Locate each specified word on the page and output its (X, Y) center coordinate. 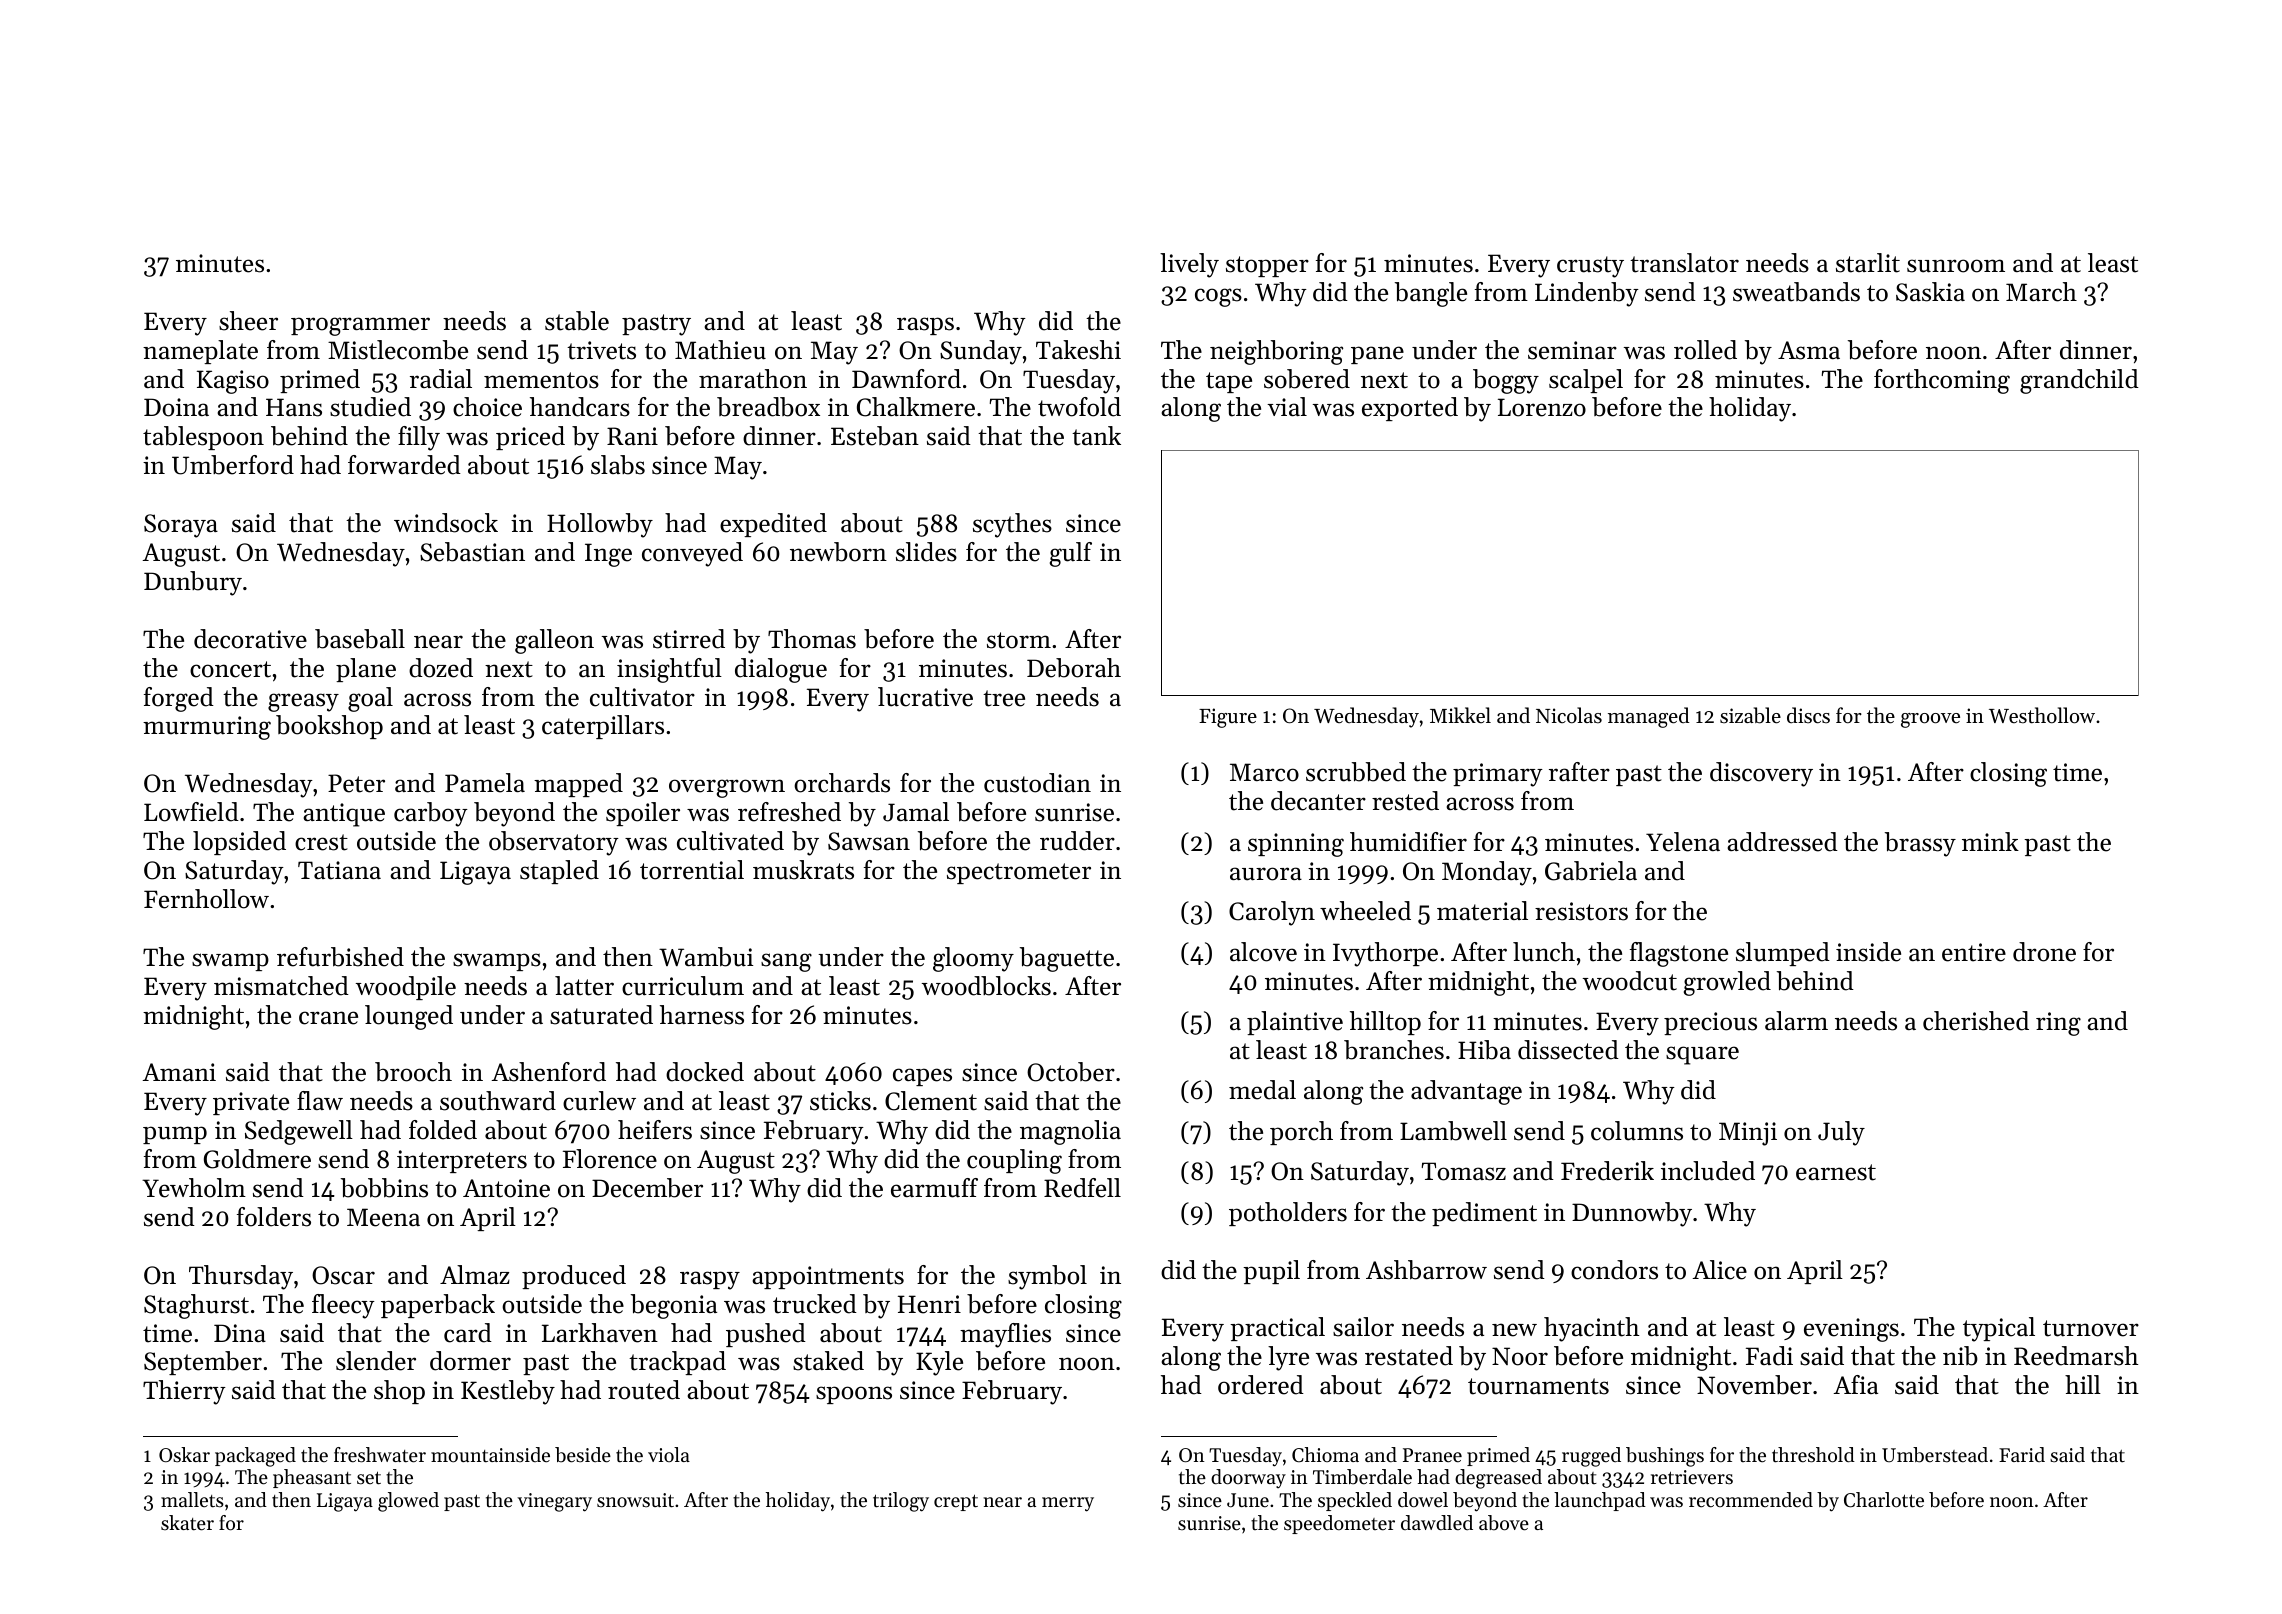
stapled (559, 872)
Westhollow (2042, 715)
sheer (248, 321)
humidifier (1408, 842)
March (2041, 292)
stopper (1267, 266)
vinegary (554, 1502)
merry (1068, 1504)
